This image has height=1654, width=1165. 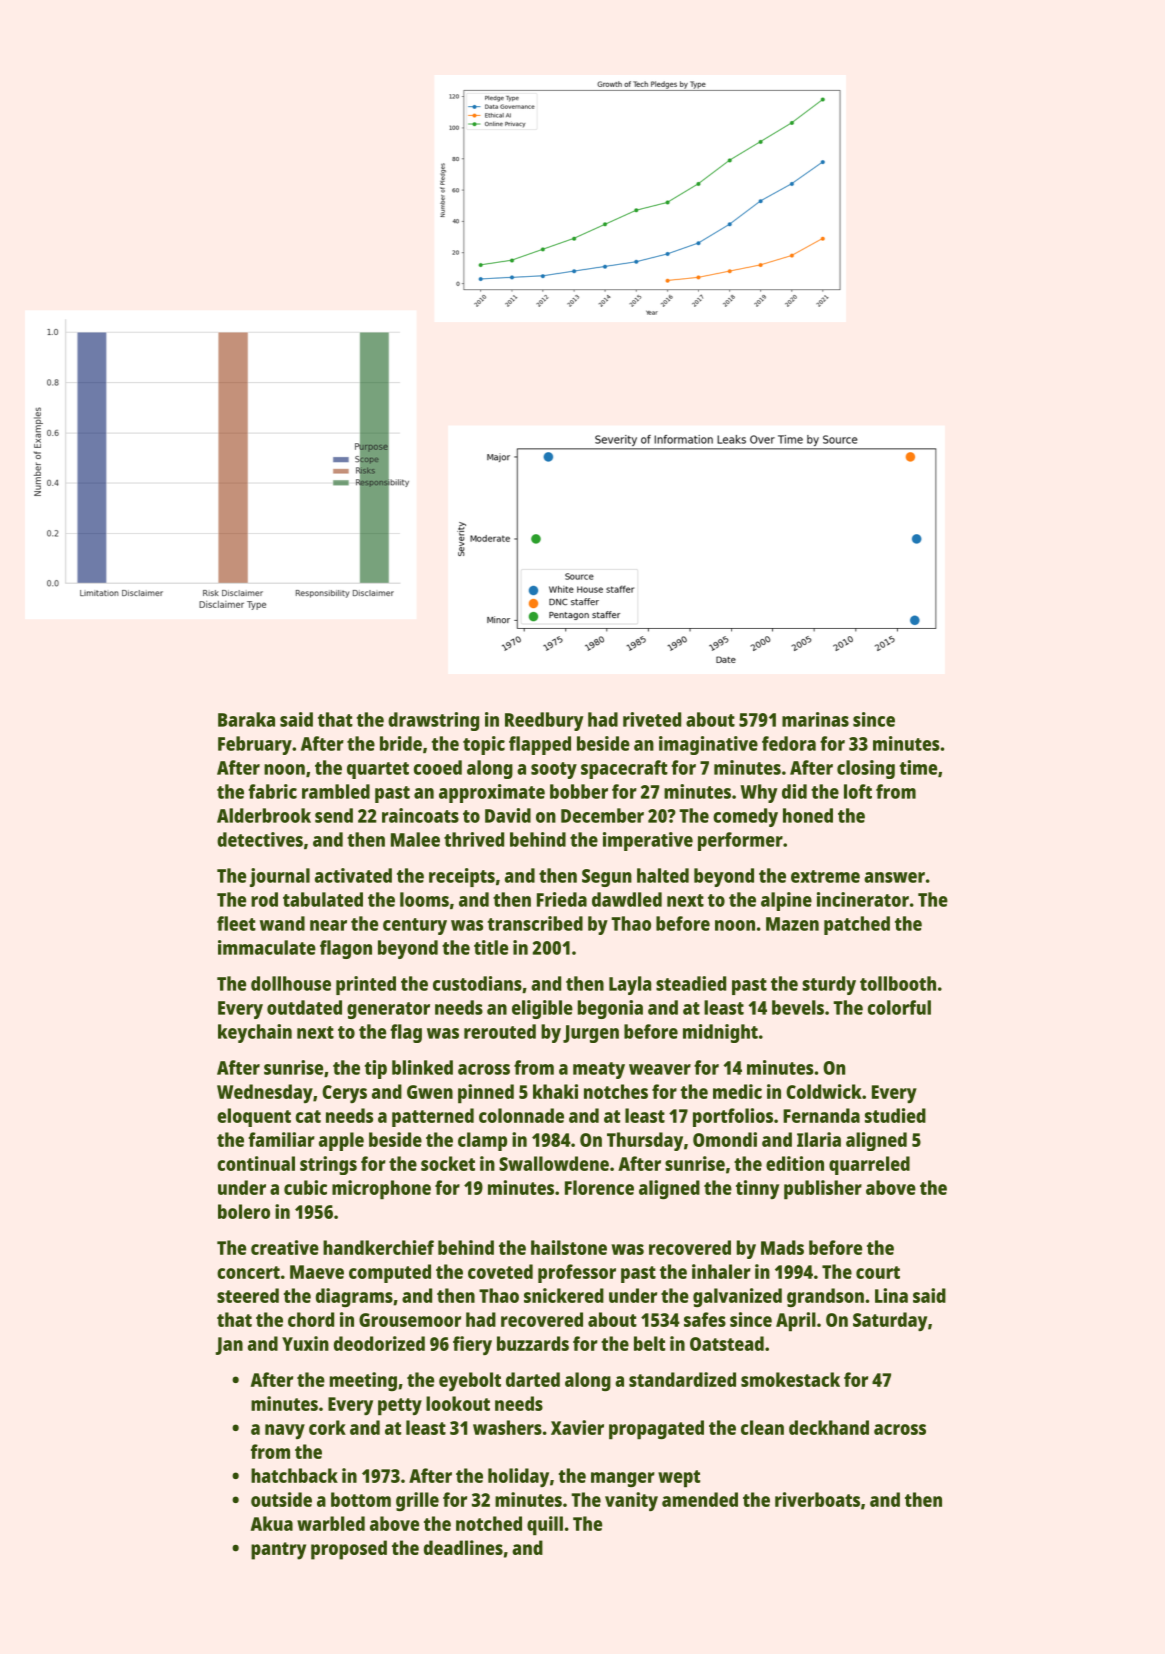 I want to click on quartet, so click(x=378, y=770).
